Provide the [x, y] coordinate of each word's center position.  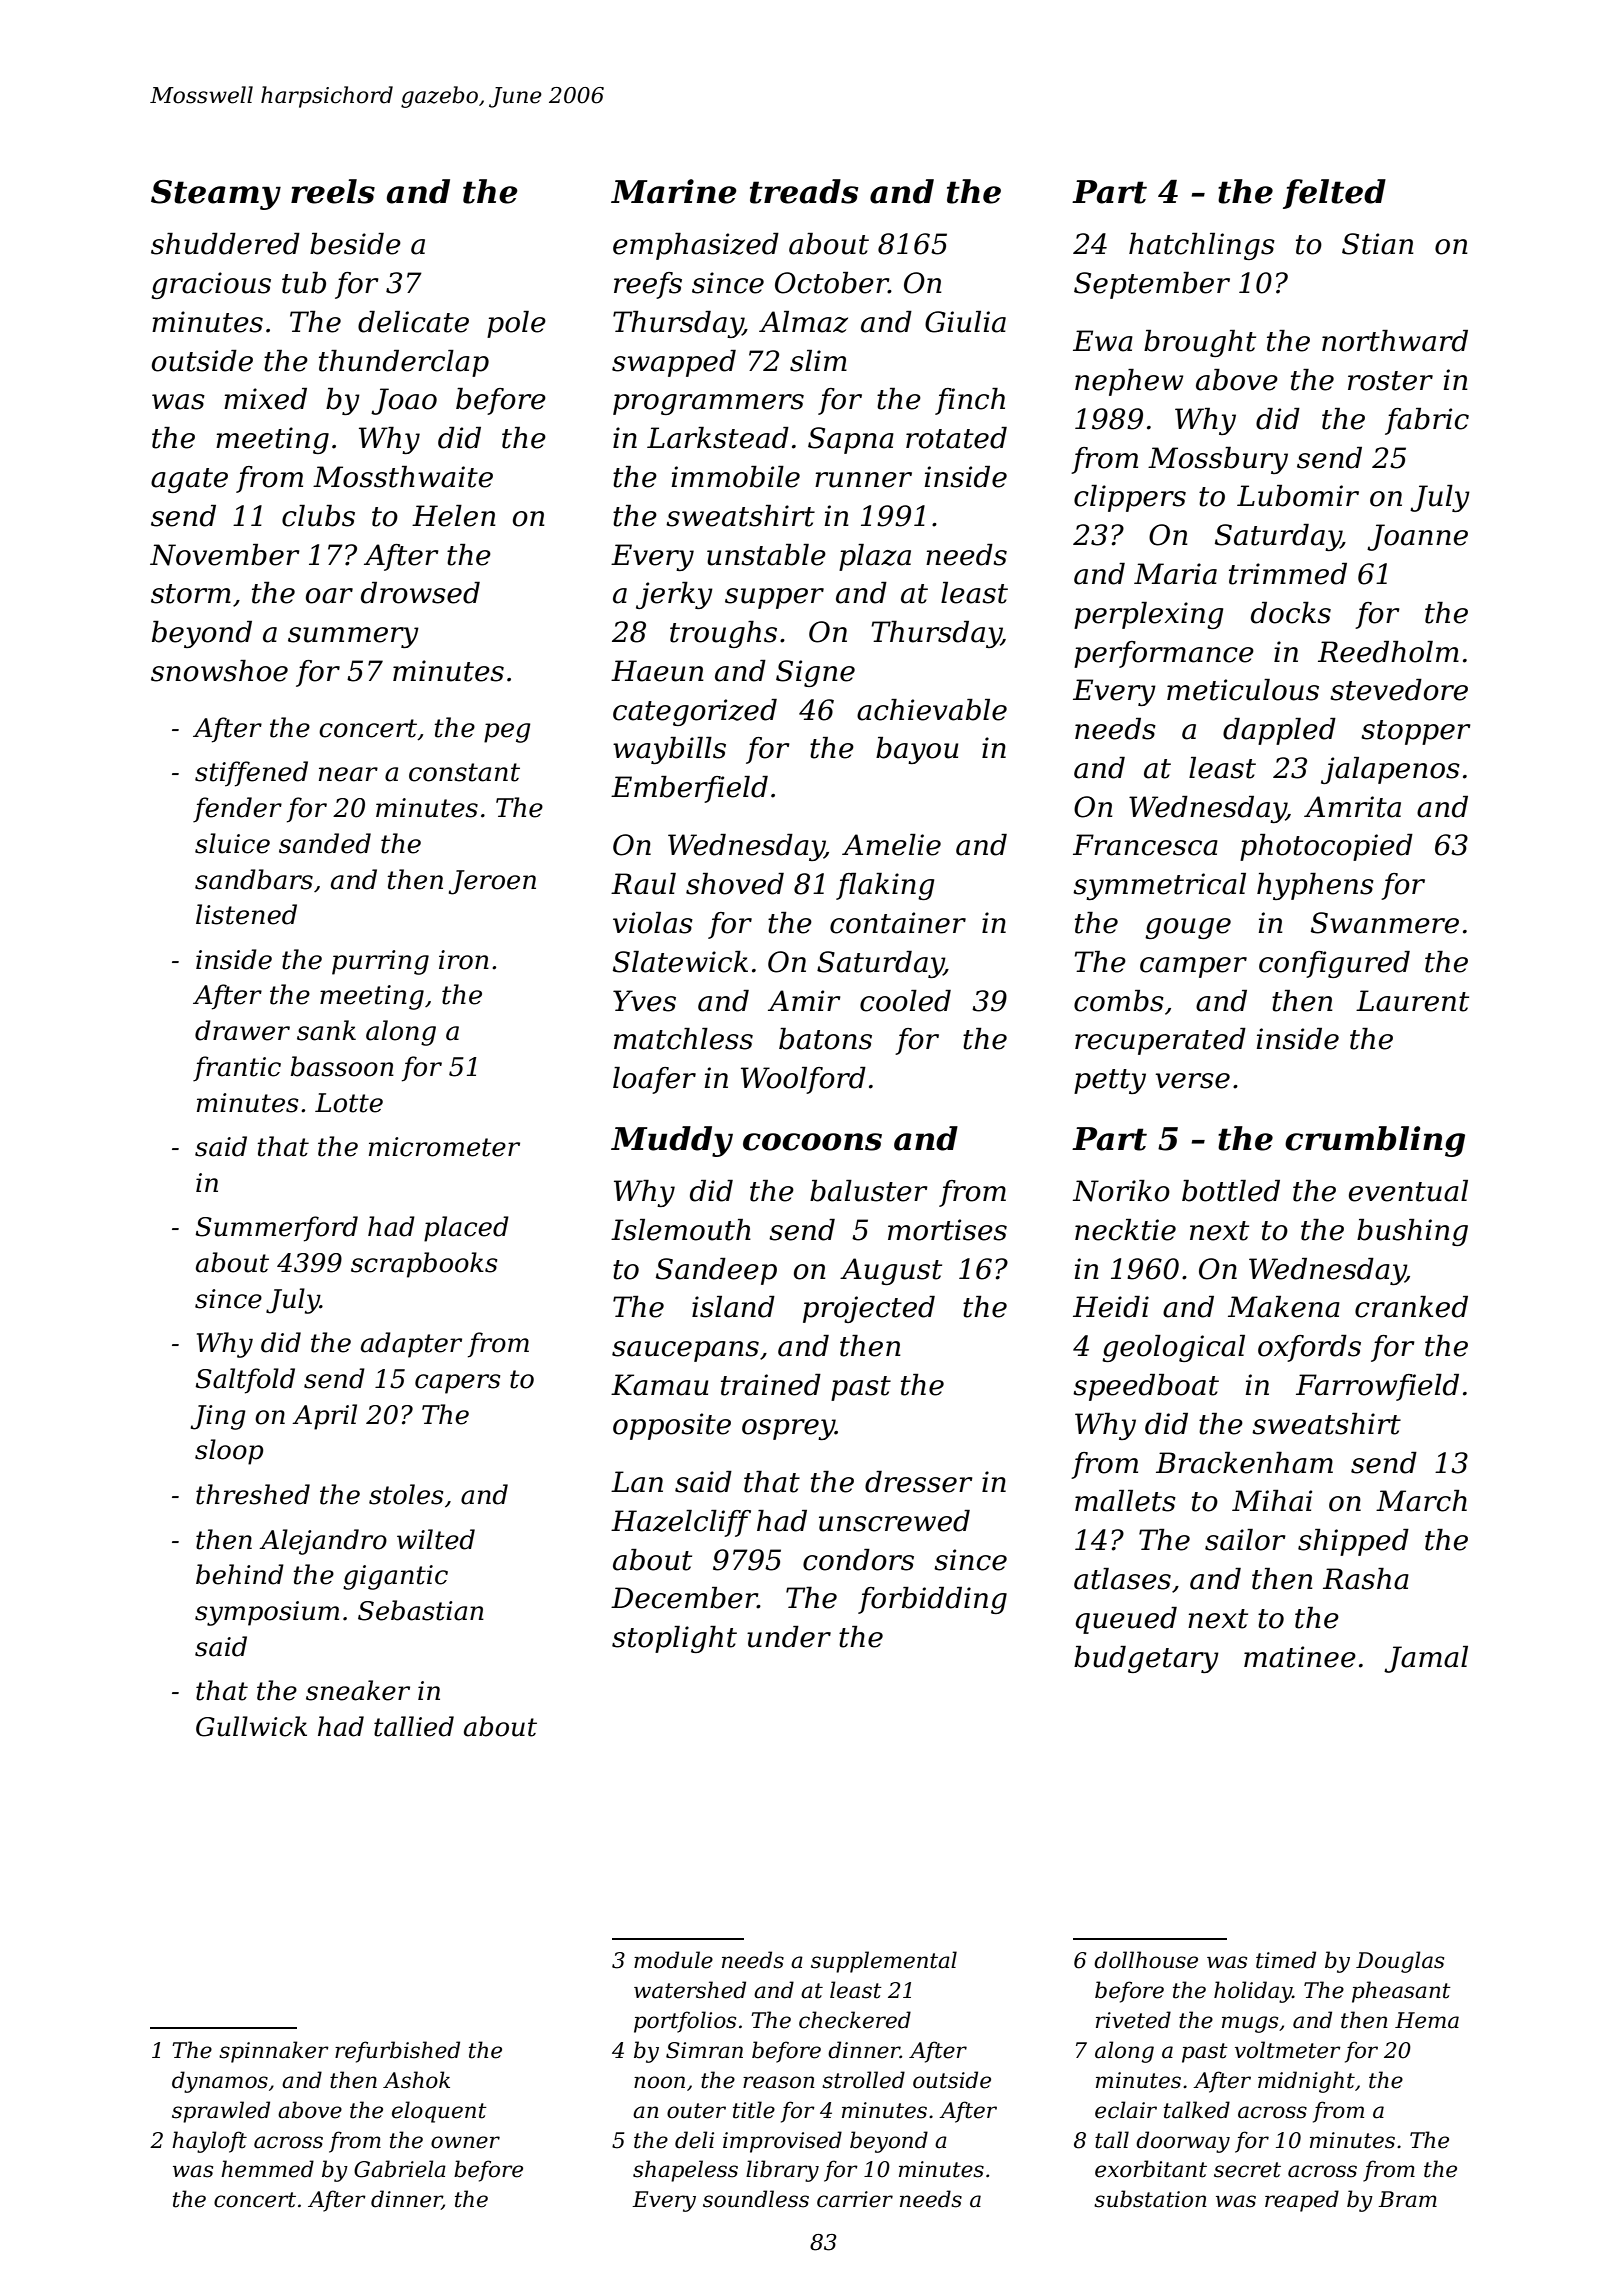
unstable [766, 555]
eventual [1408, 1191]
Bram [1407, 2199]
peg [507, 733]
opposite [672, 1426]
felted [1334, 194]
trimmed [1288, 574]
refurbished [397, 2052]
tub [304, 283]
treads [804, 191]
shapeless [685, 2171]
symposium [267, 1613]
